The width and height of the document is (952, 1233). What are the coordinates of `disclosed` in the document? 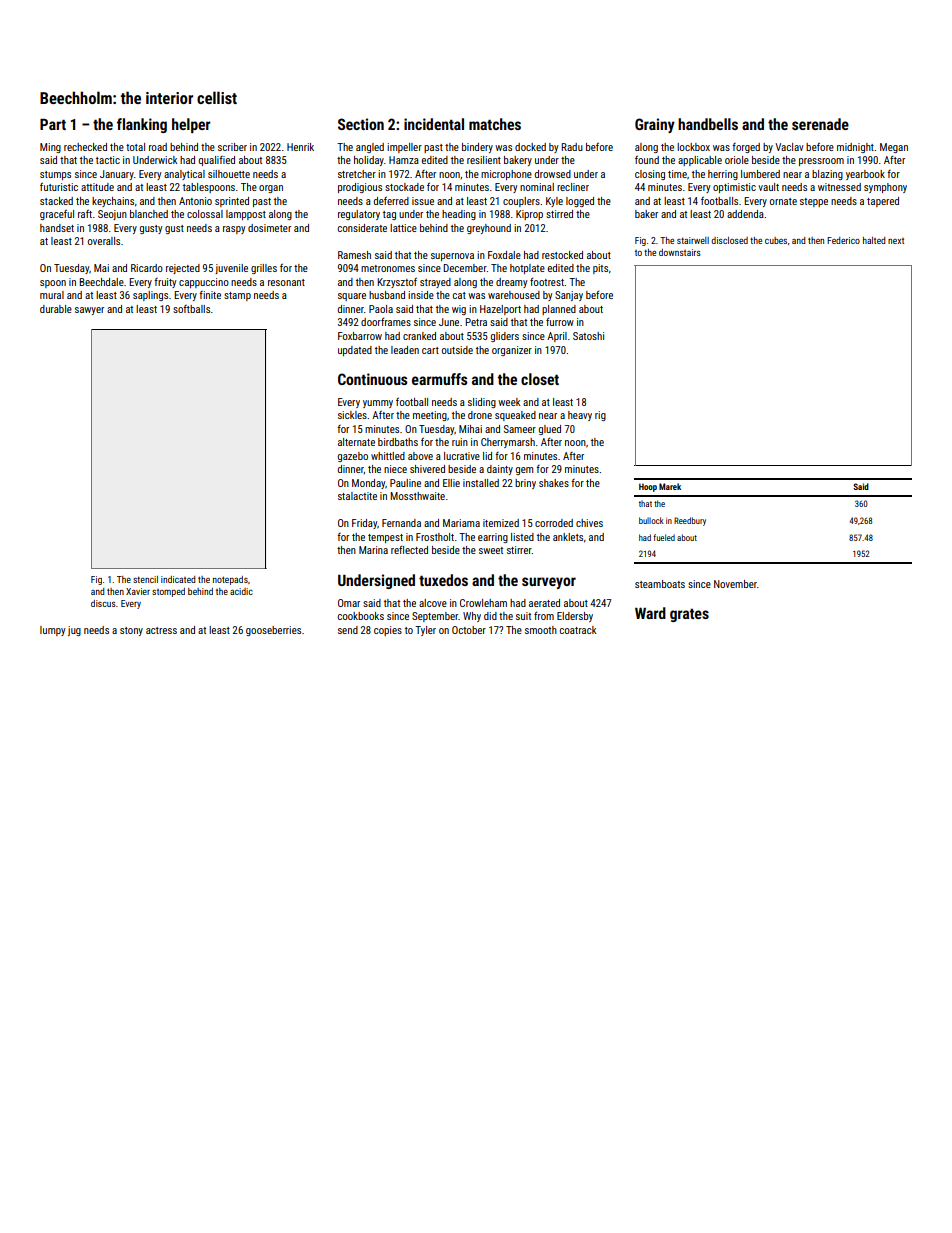 It's located at (729, 240).
